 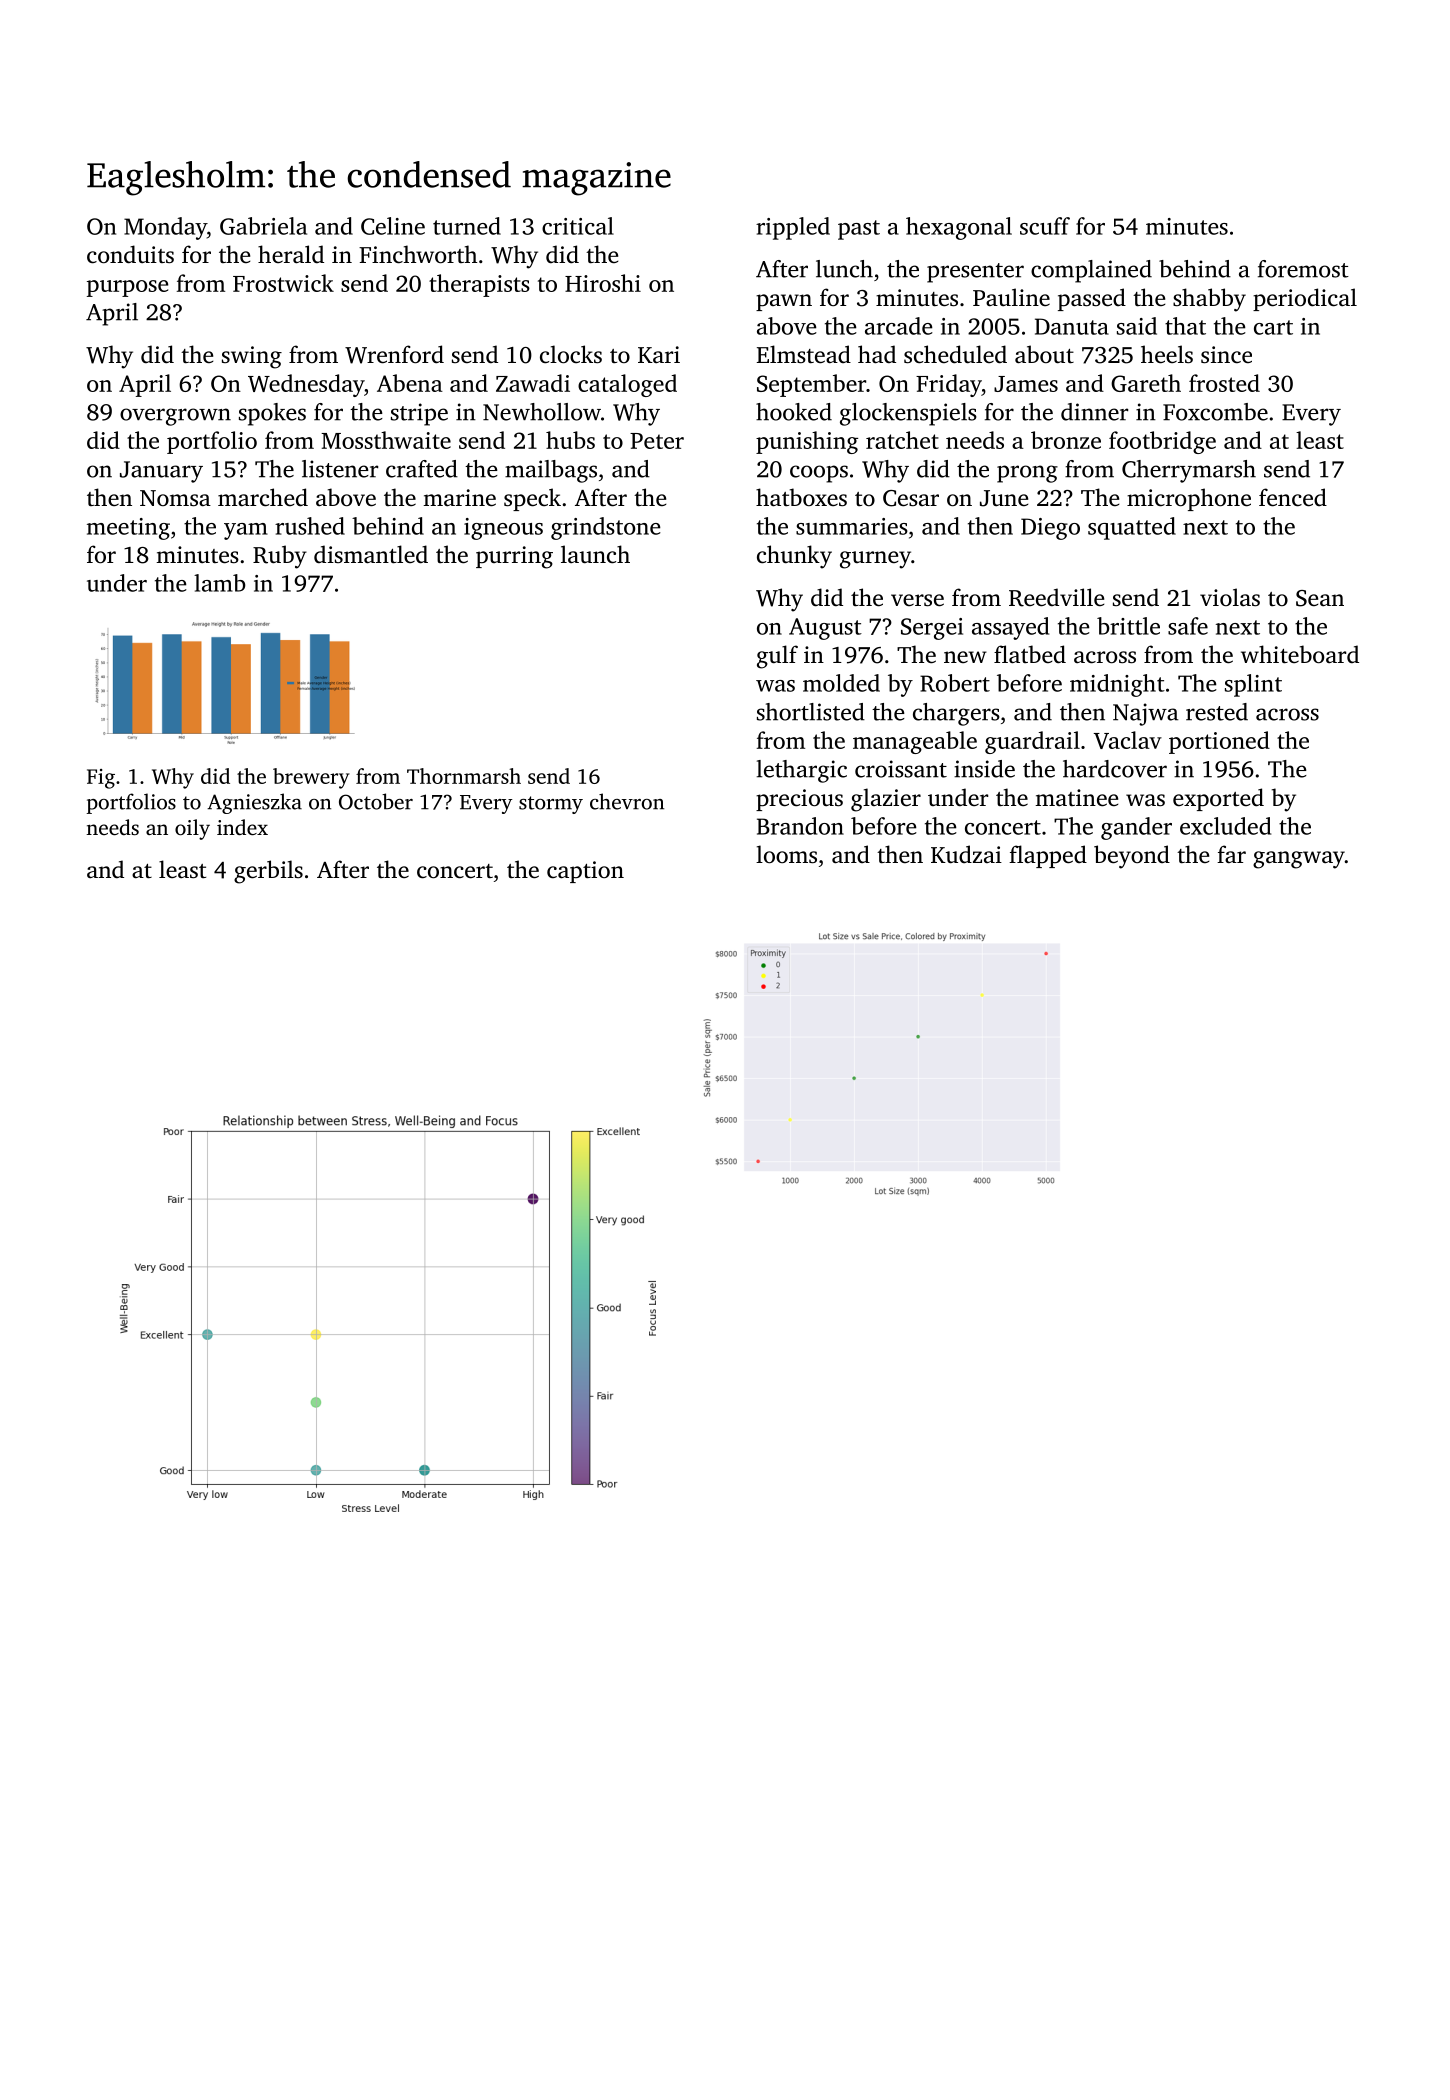 What do you see at coordinates (1305, 299) in the image?
I see `periodical` at bounding box center [1305, 299].
